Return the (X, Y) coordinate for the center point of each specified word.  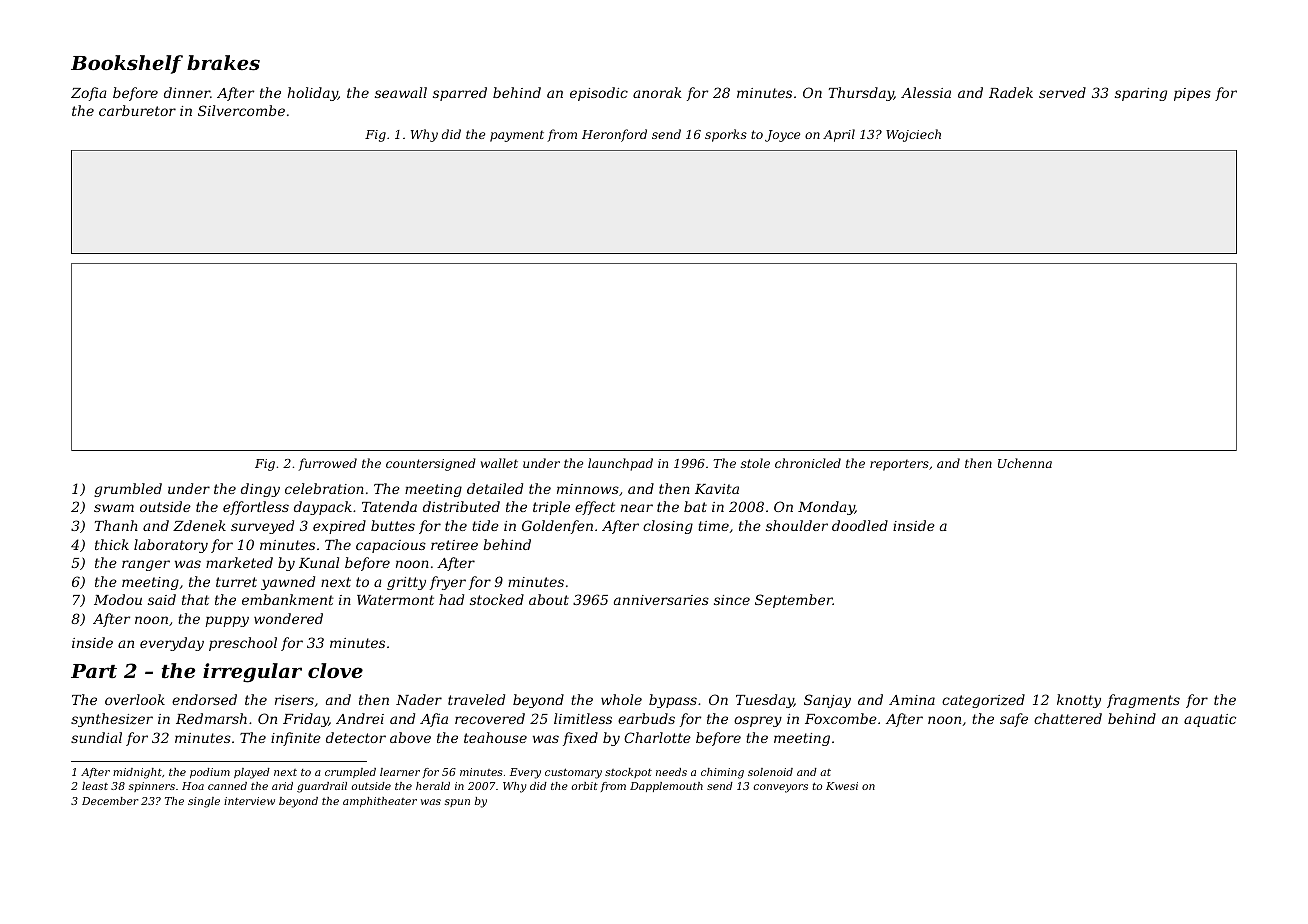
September (794, 601)
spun (457, 803)
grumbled (128, 490)
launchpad (620, 464)
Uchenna (1025, 463)
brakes (223, 63)
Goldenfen (557, 527)
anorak (657, 92)
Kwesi (842, 786)
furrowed (327, 464)
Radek (1011, 92)
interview (249, 801)
